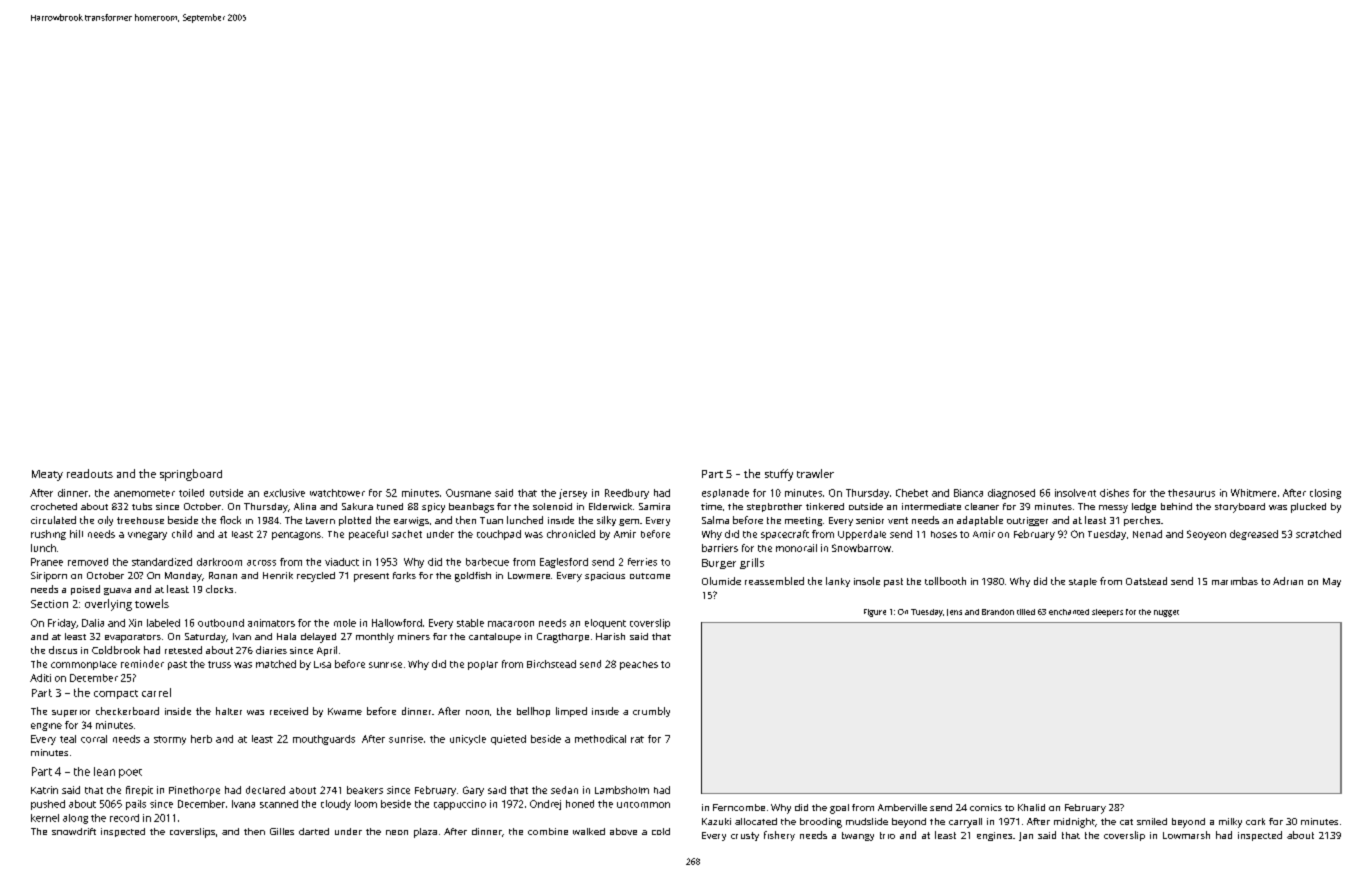  What do you see at coordinates (1146, 581) in the image?
I see `Oatstead` at bounding box center [1146, 581].
